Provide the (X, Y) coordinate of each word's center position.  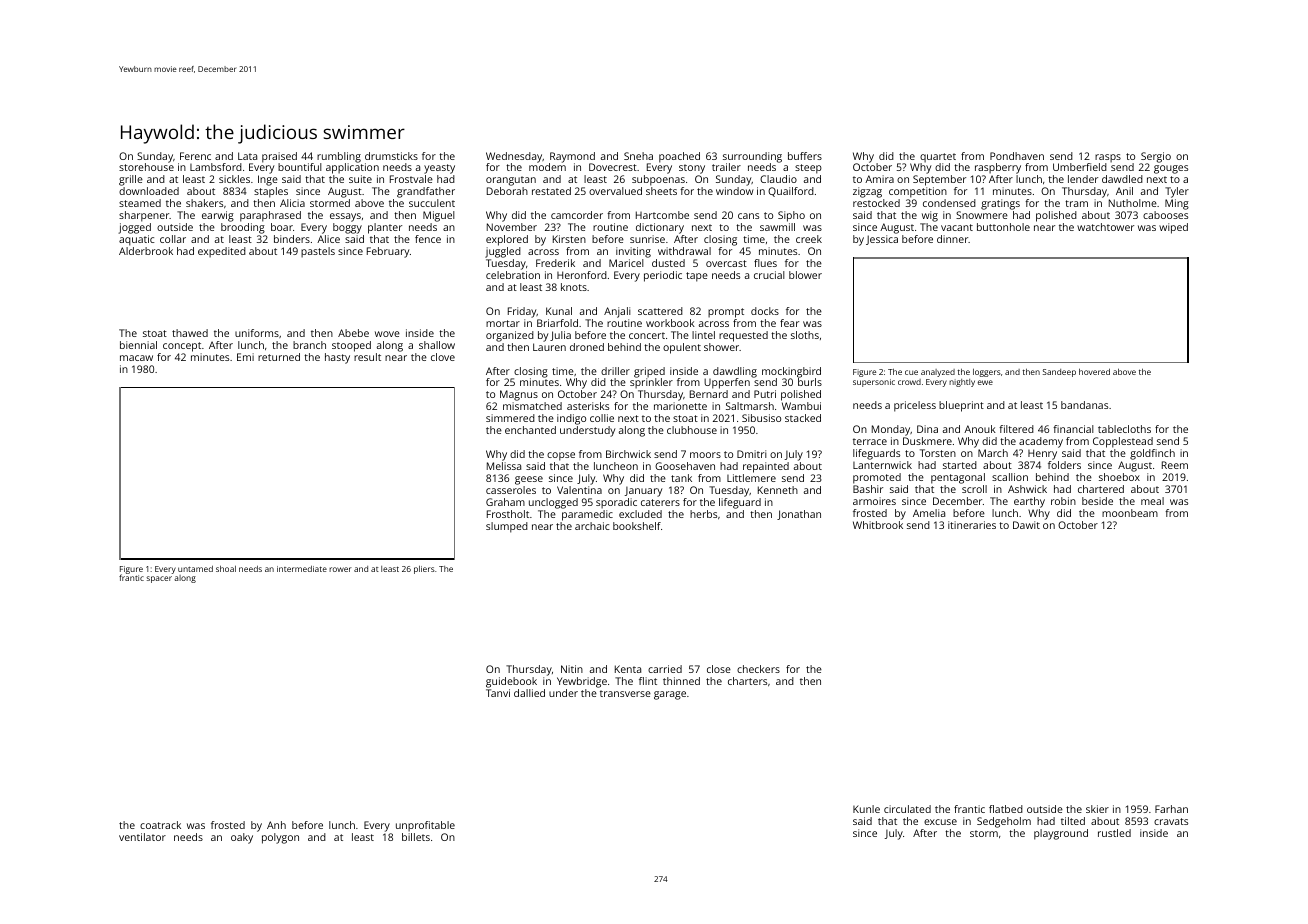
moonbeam (1130, 513)
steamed (140, 203)
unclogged (553, 503)
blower (805, 275)
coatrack (160, 825)
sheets (661, 191)
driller (615, 371)
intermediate (302, 569)
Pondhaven (1017, 156)
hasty (337, 358)
